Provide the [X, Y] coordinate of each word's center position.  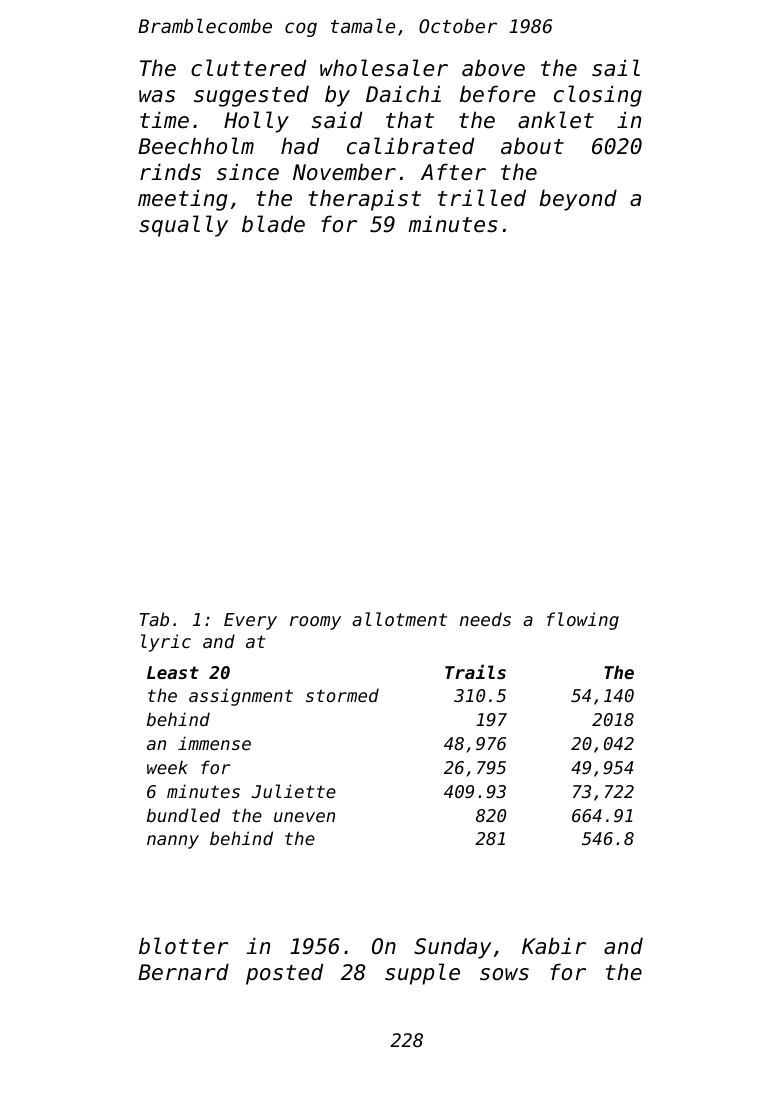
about [532, 146]
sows [504, 974]
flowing [583, 621]
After [453, 172]
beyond [578, 200]
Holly [256, 122]
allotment [399, 619]
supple [422, 974]
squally [183, 226]
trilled [482, 198]
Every [250, 621]
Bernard [183, 972]
